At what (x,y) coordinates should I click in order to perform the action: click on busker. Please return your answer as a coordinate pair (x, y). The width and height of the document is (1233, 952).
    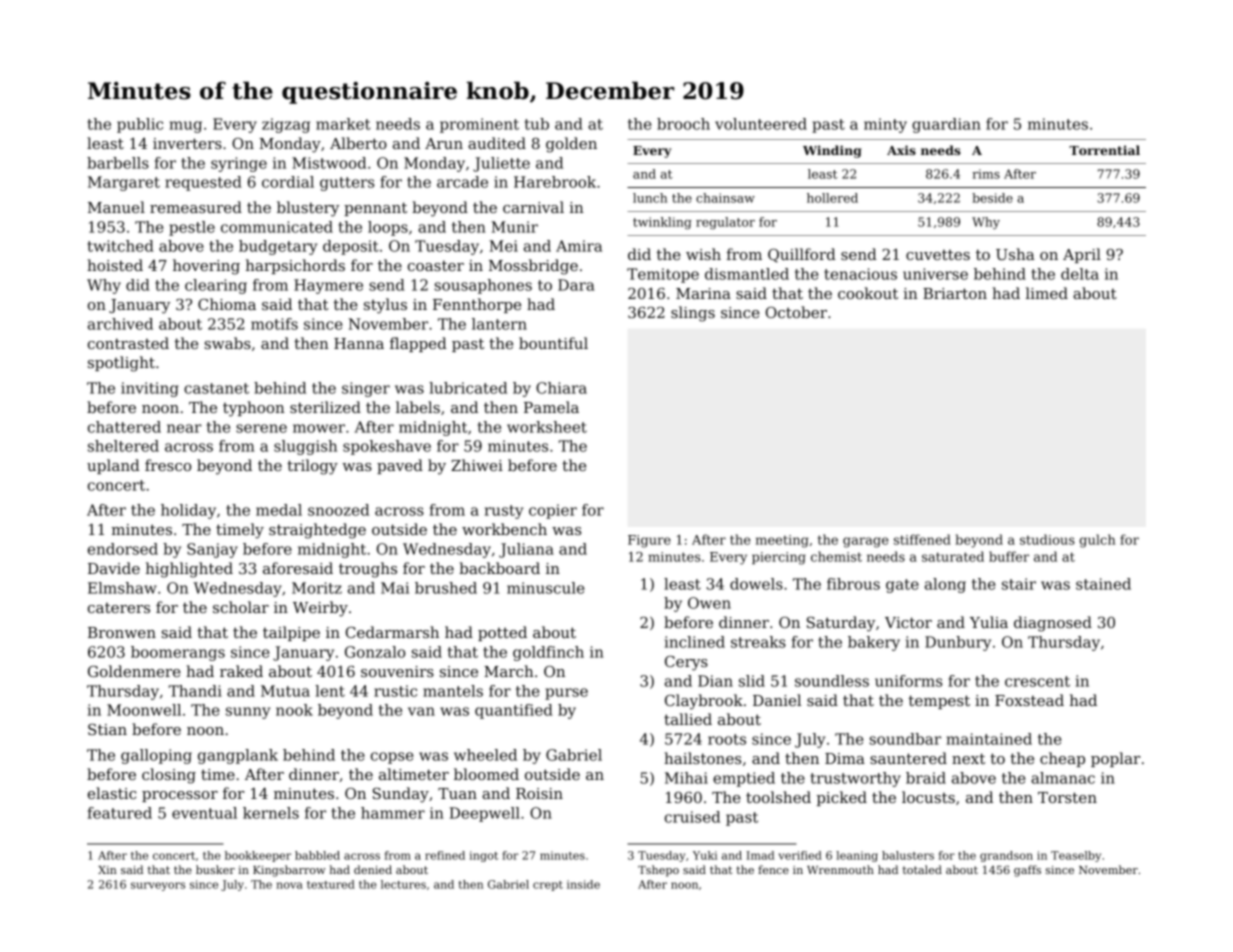
    Looking at the image, I should click on (215, 869).
